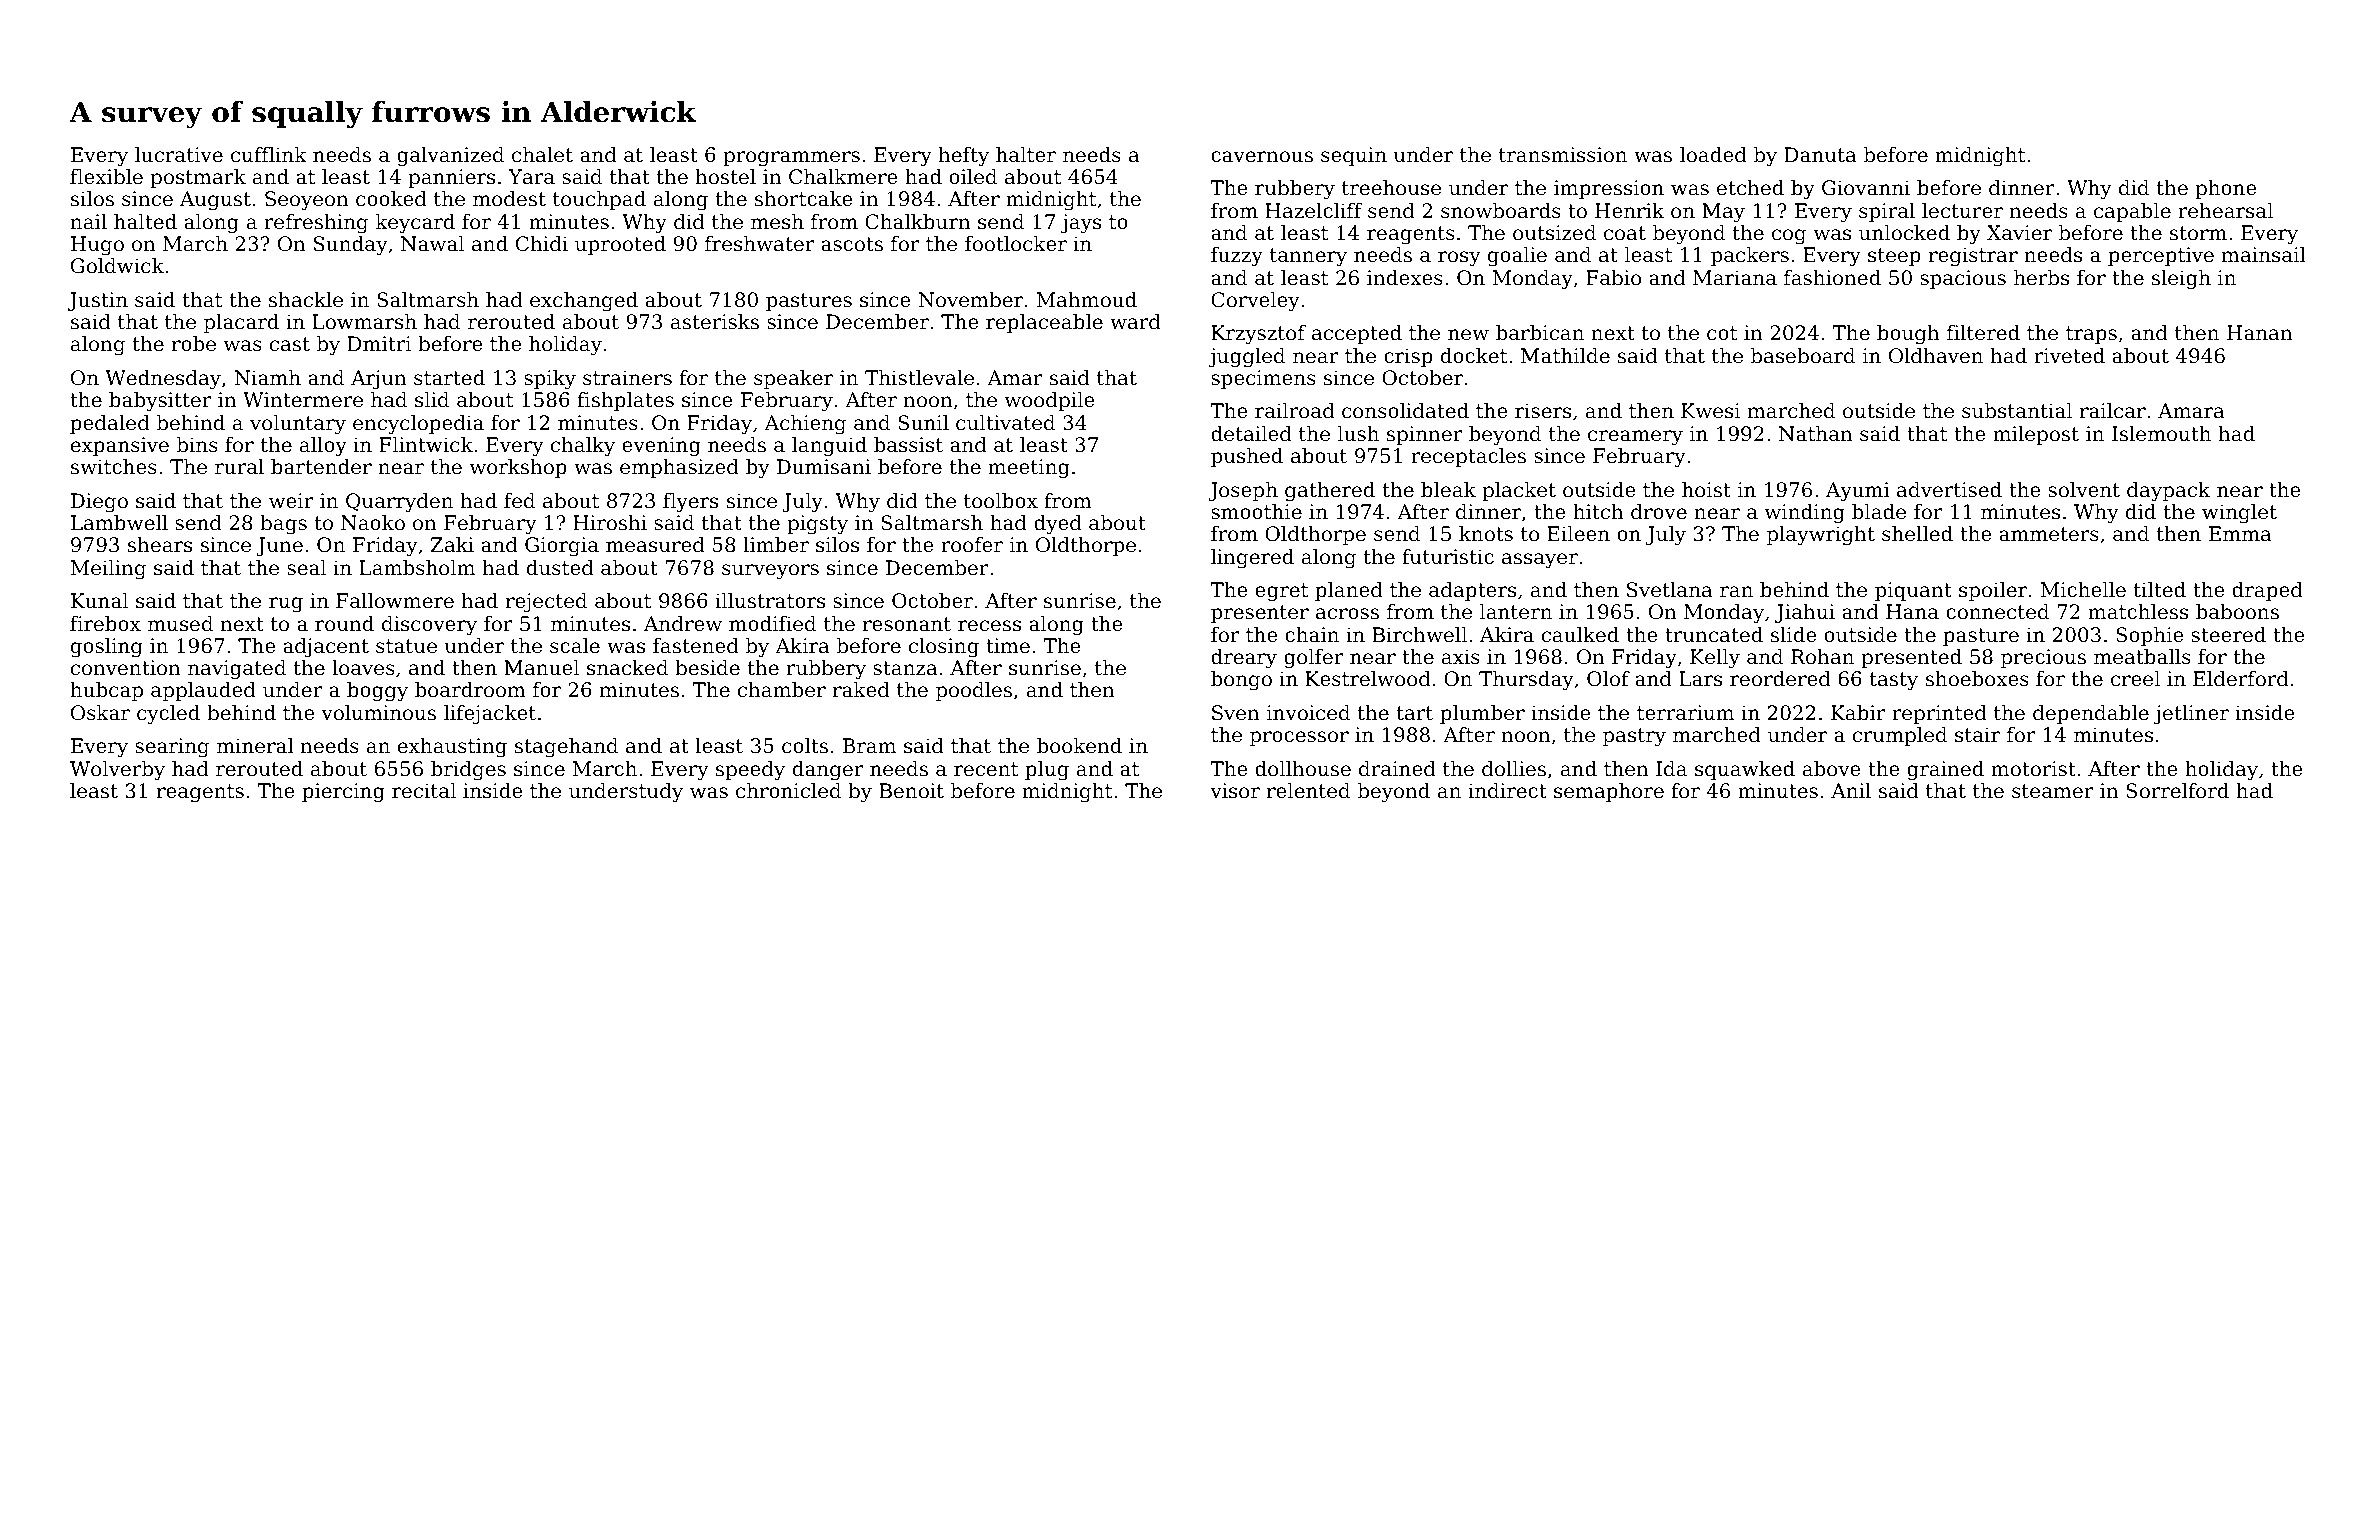 This screenshot has width=2380, height=1540. Describe the element at coordinates (1820, 155) in the screenshot. I see `Danuta` at that location.
